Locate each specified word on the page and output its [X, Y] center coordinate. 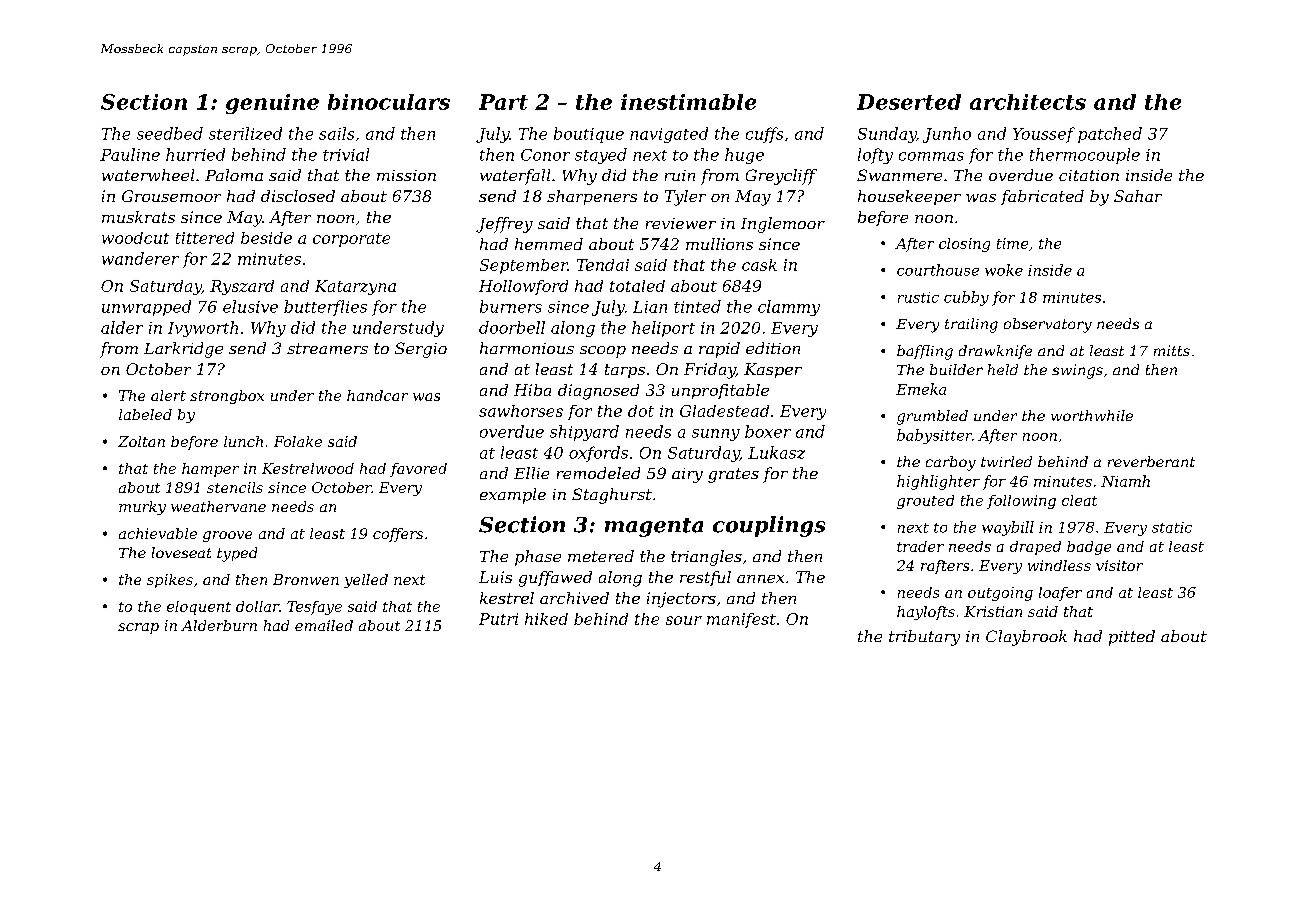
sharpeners [592, 197]
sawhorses [521, 411]
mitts [1172, 350]
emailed [324, 625]
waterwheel [148, 175]
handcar [377, 395]
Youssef [1044, 135]
